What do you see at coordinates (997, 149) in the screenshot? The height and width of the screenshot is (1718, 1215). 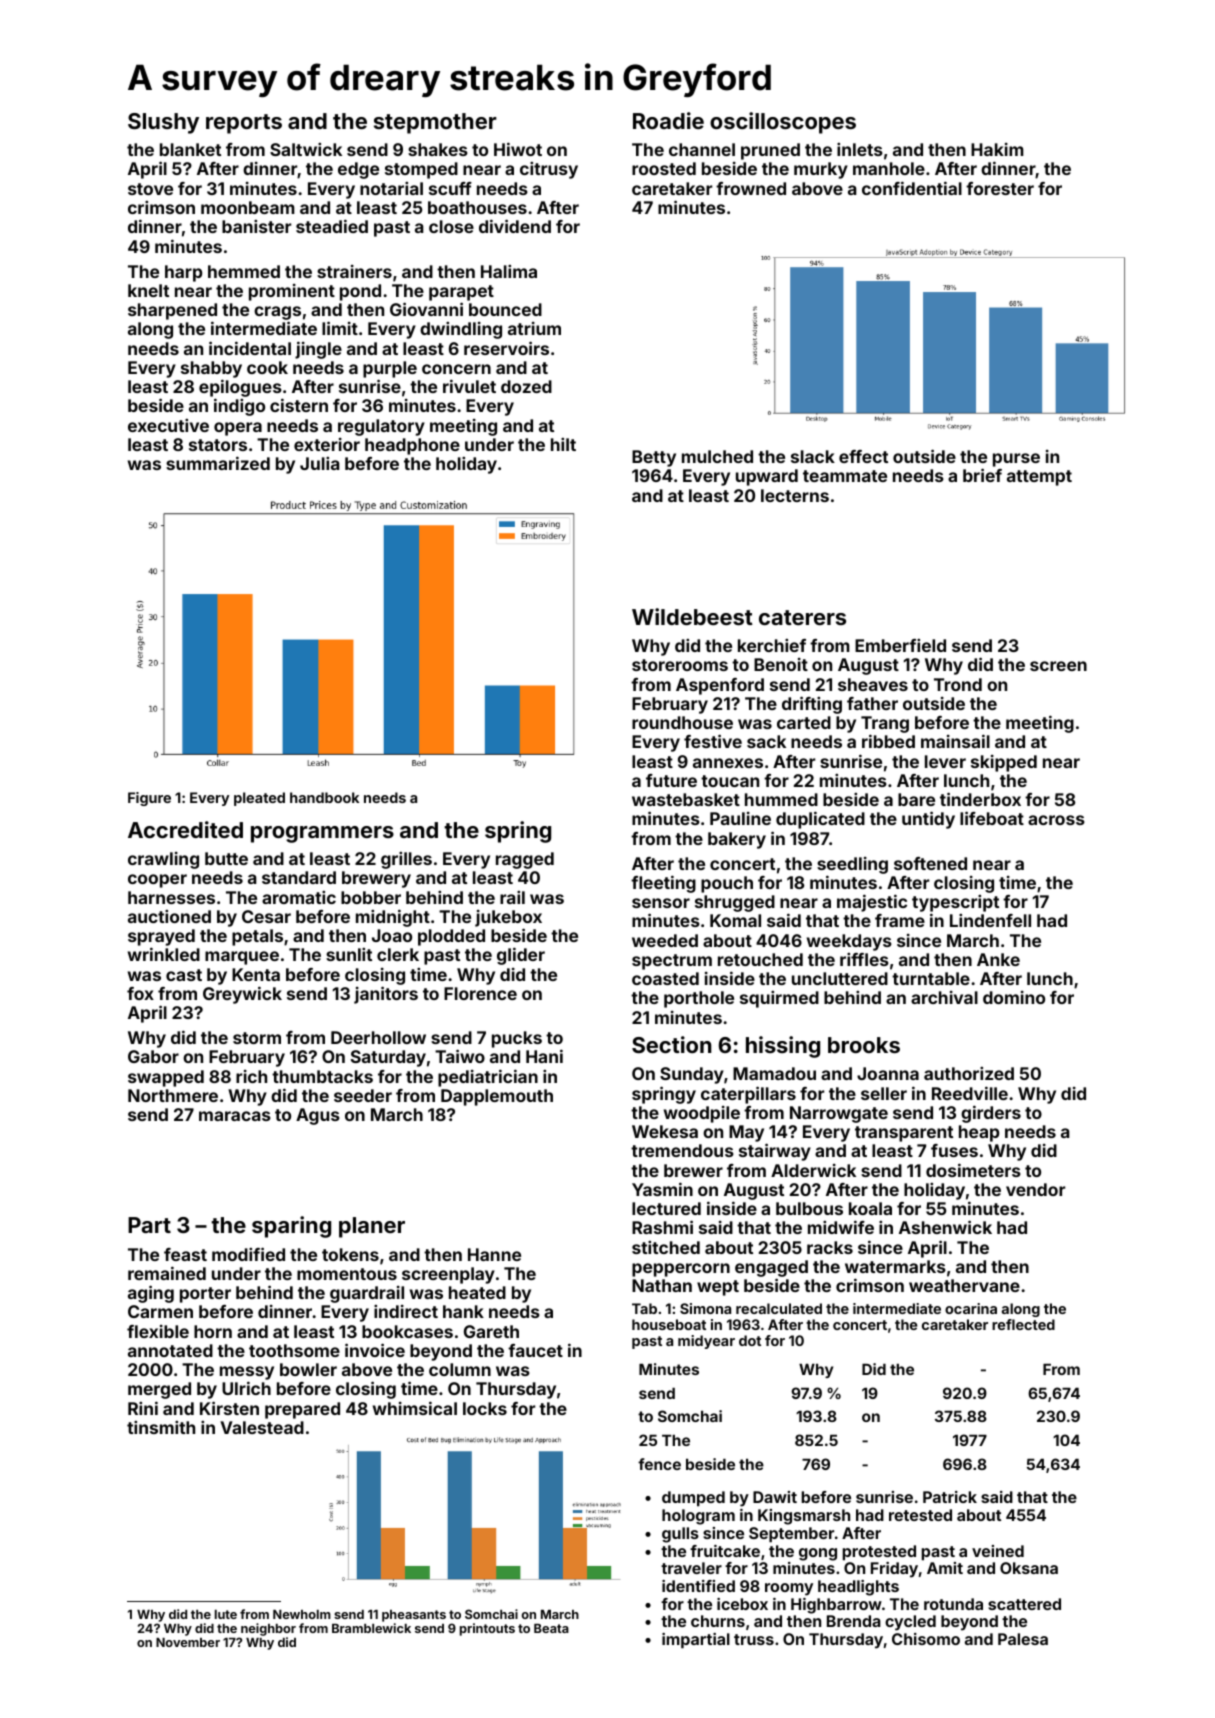 I see `Hakim` at bounding box center [997, 149].
